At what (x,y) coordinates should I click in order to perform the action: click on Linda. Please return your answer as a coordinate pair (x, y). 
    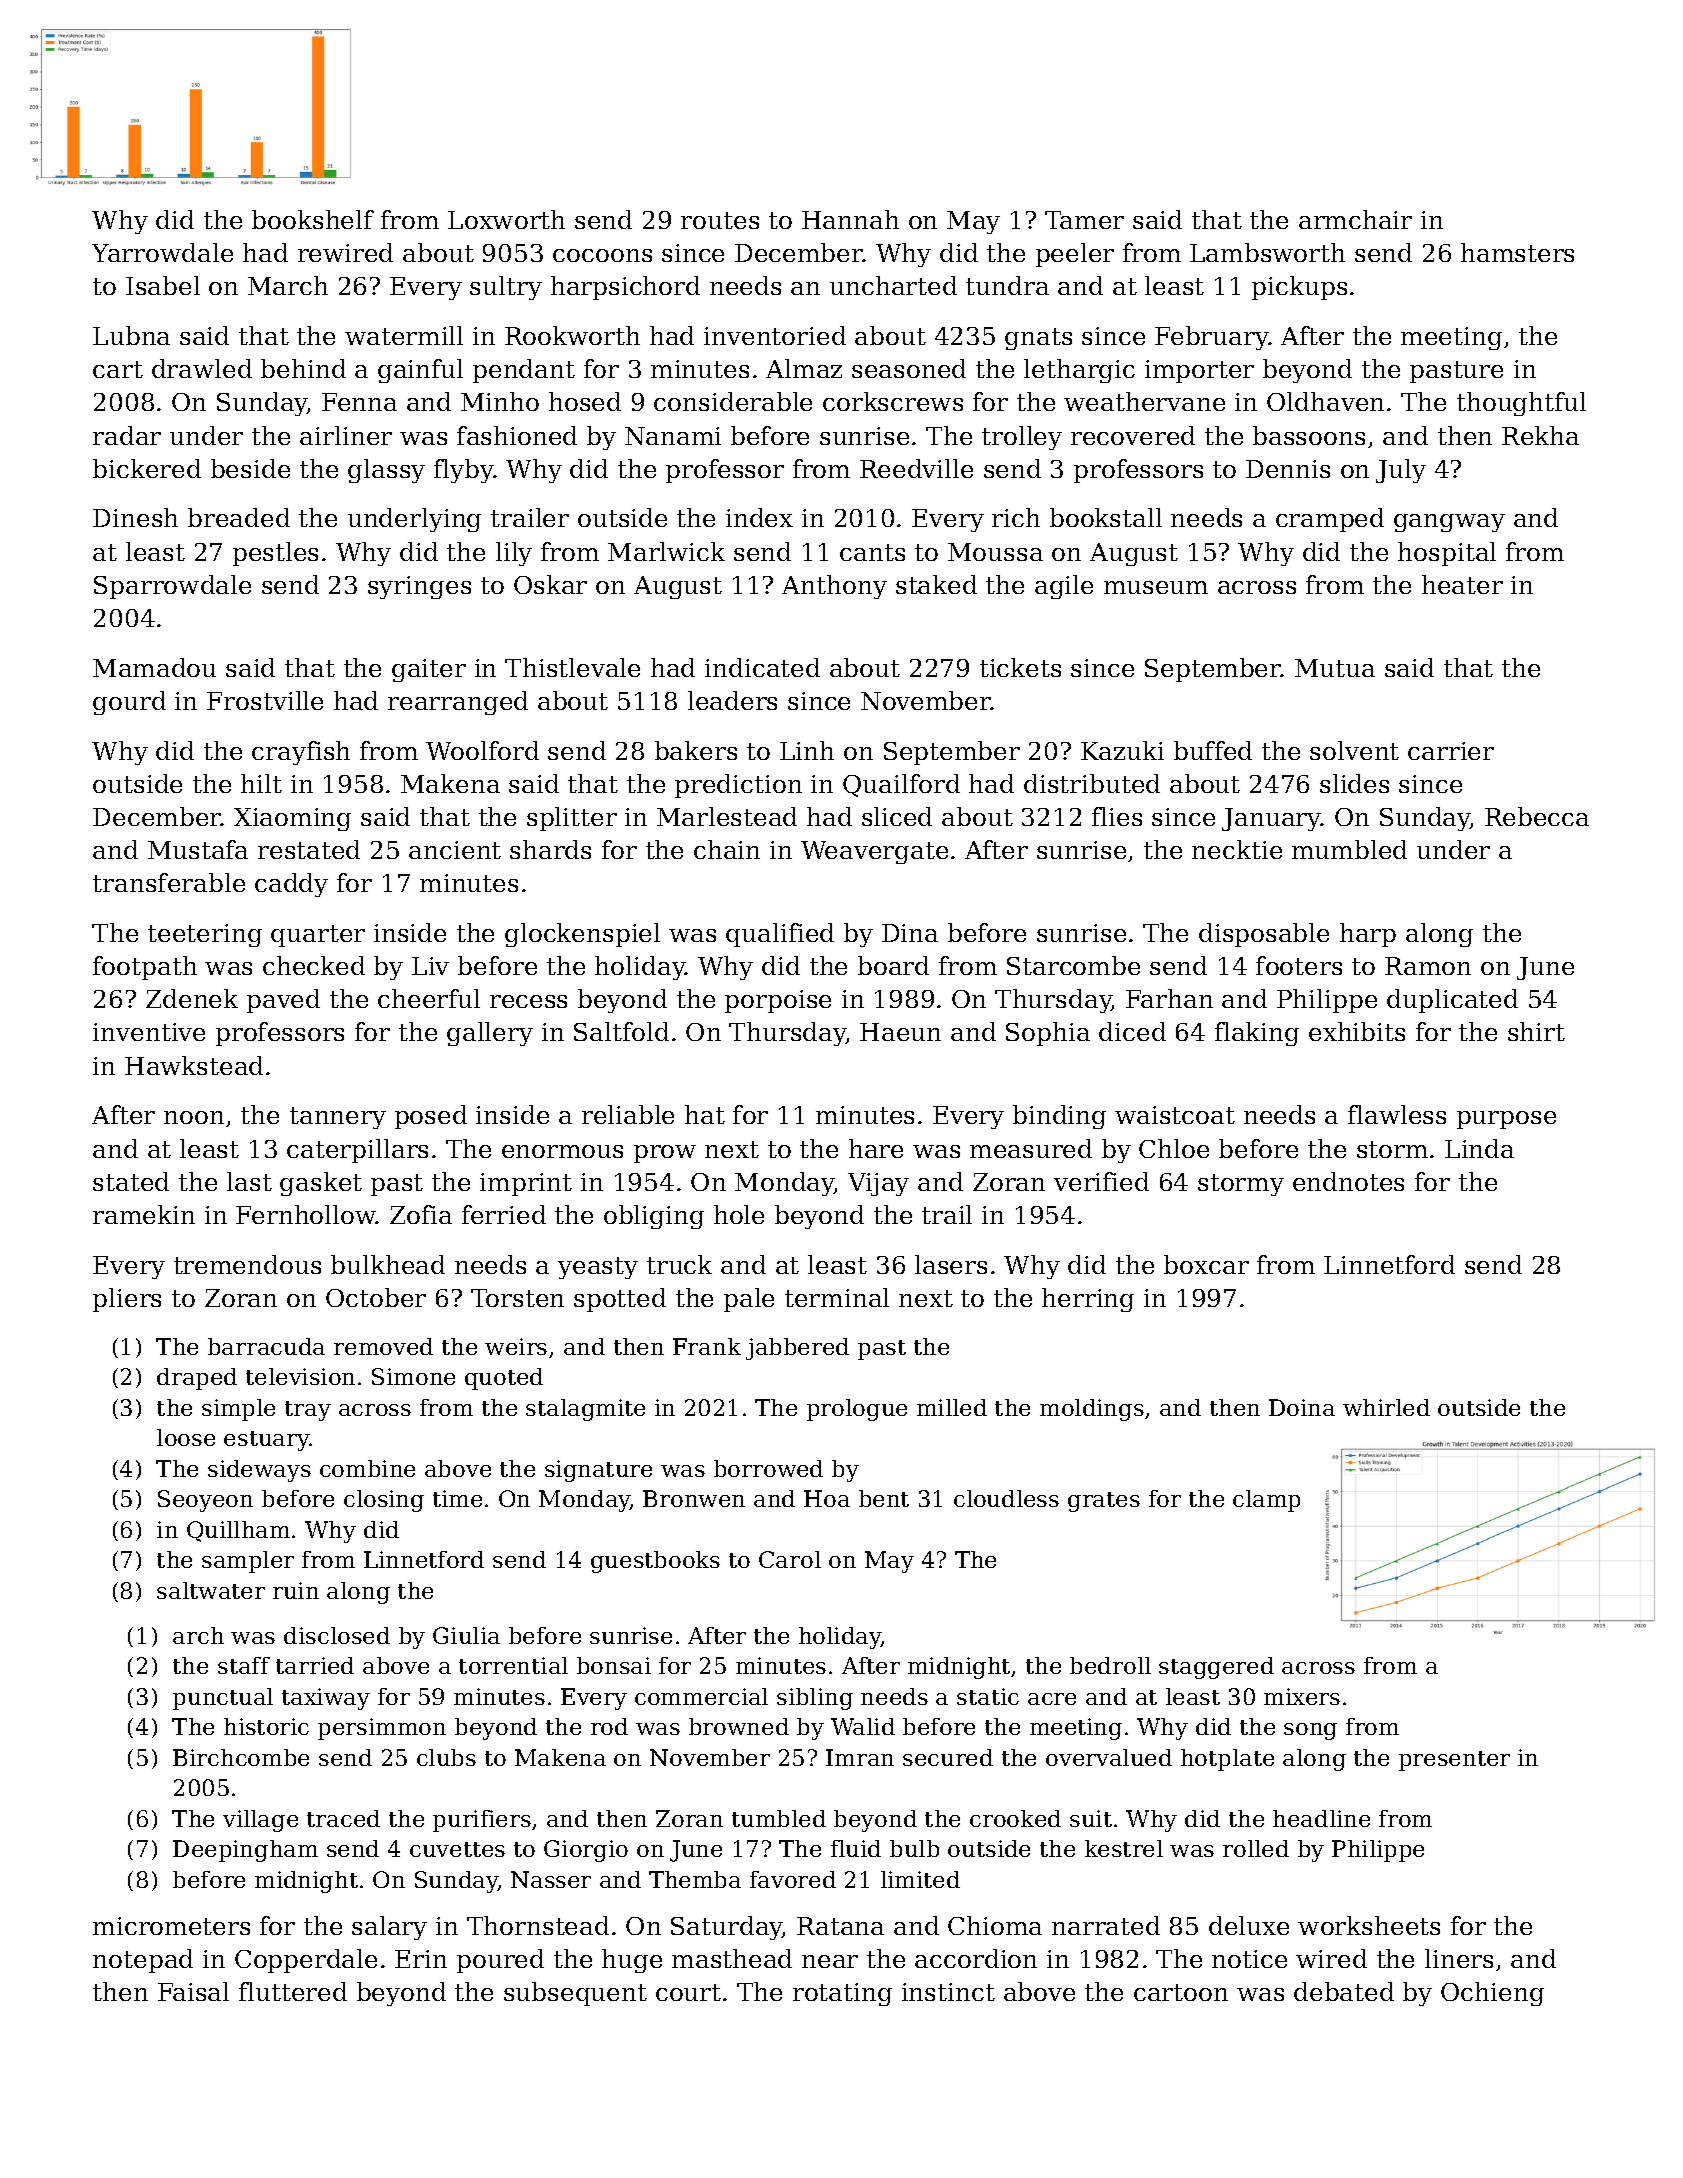
    Looking at the image, I should click on (1479, 1148).
